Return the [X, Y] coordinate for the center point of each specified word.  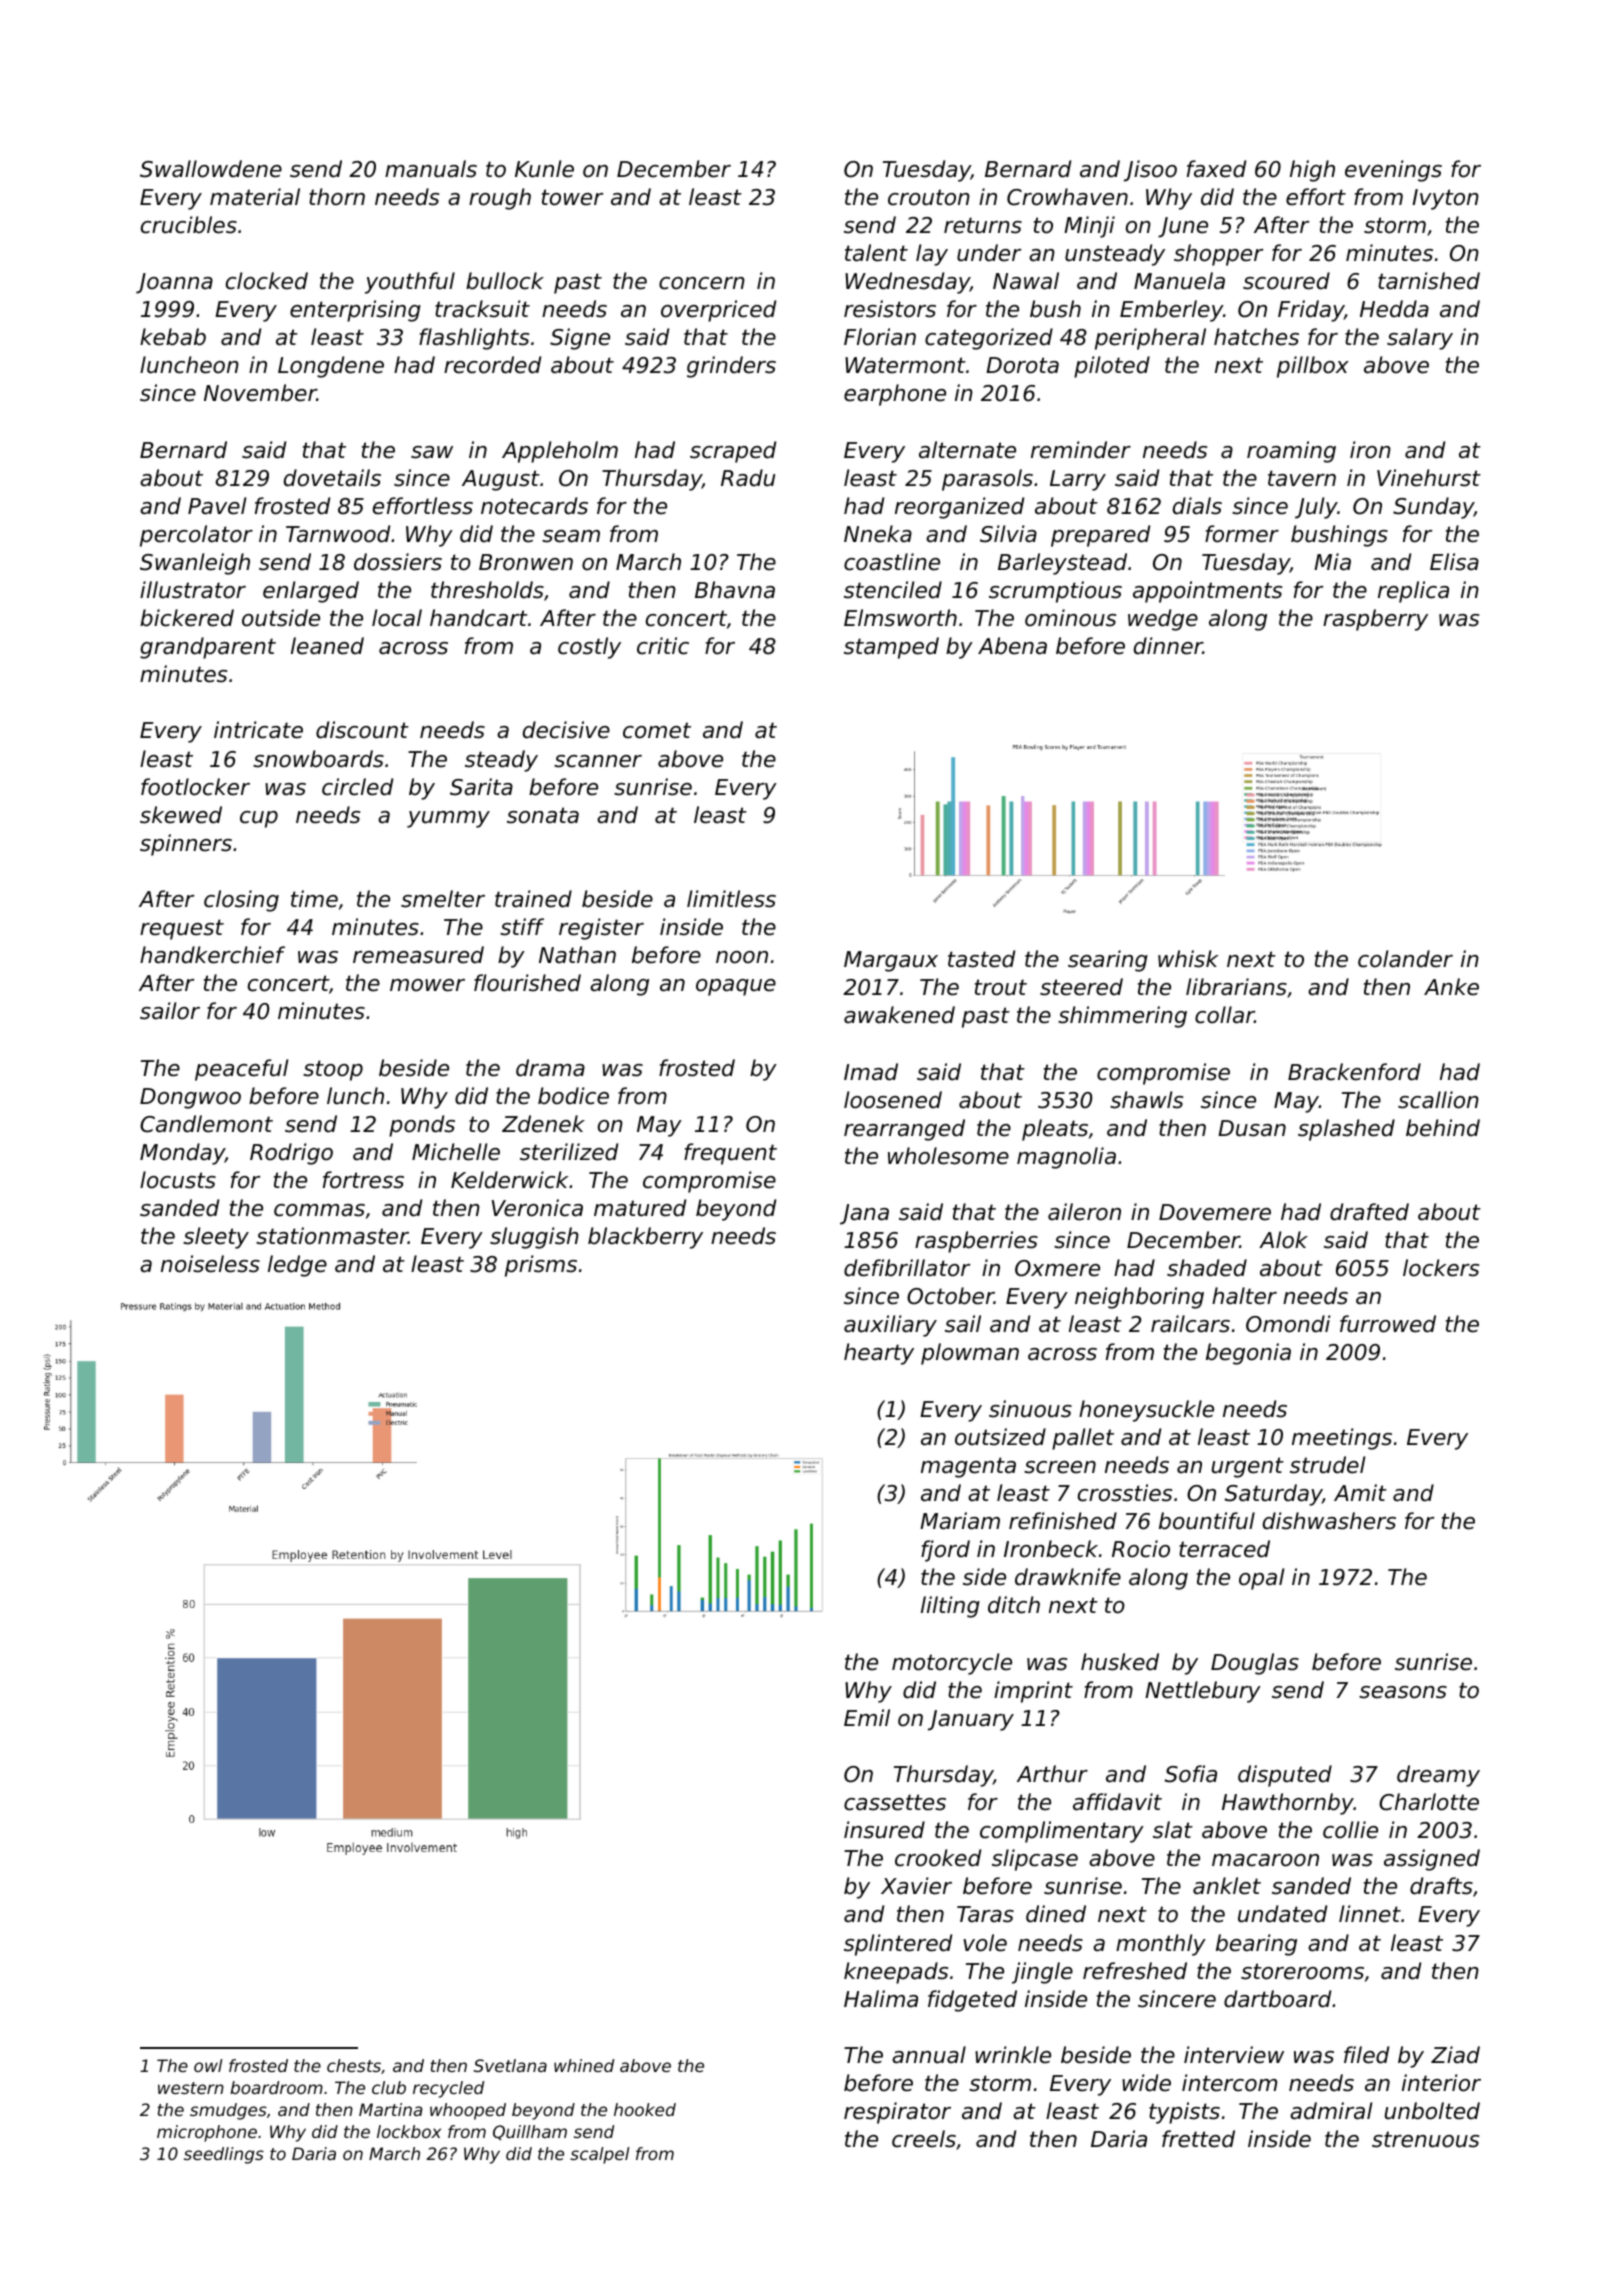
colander [1405, 959]
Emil [867, 1717]
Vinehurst [1429, 478]
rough [500, 199]
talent [876, 253]
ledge [297, 1266]
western [191, 2088]
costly [589, 648]
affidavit [1117, 1802]
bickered [187, 618]
